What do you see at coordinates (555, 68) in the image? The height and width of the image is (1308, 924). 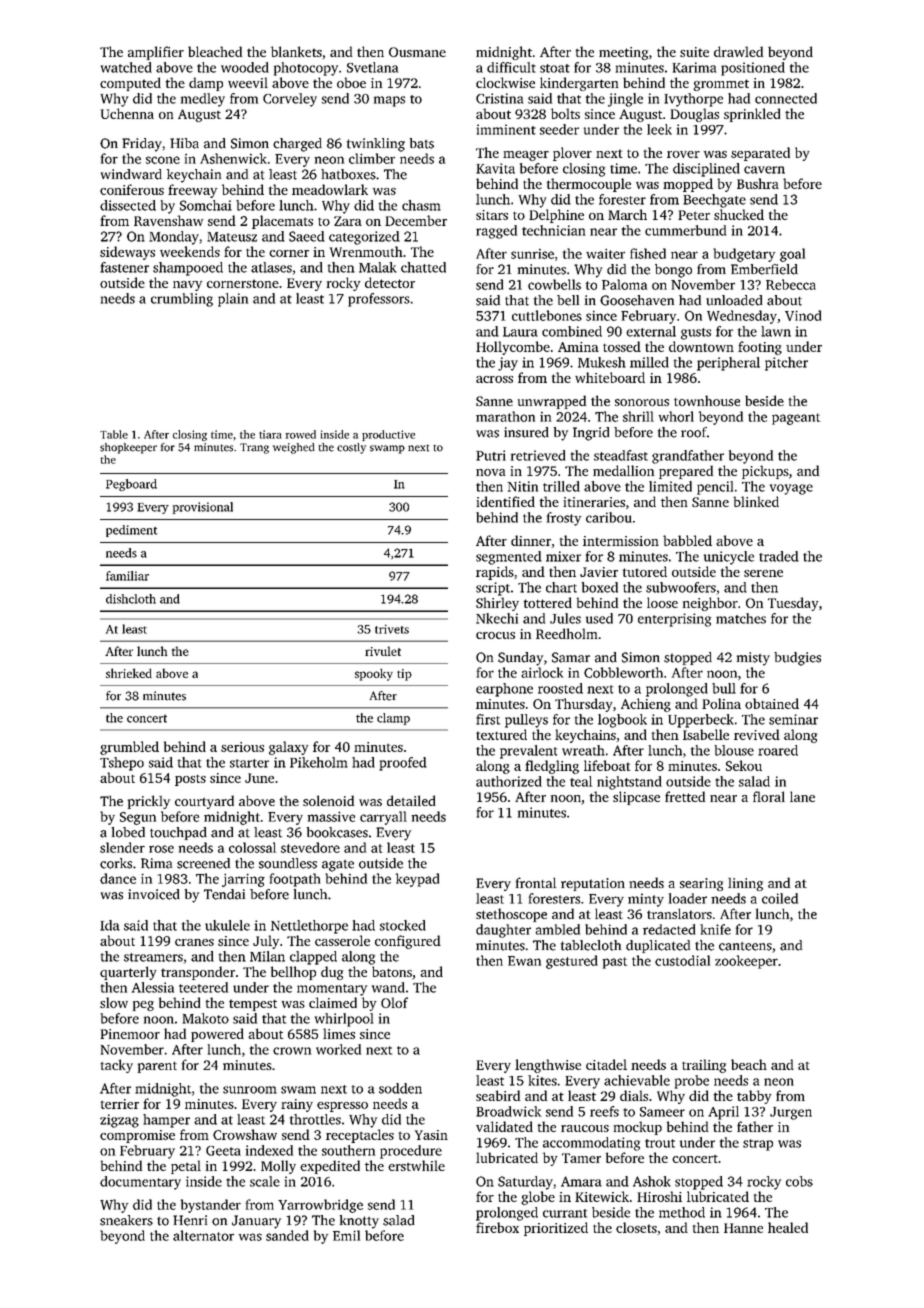 I see `stoat` at bounding box center [555, 68].
